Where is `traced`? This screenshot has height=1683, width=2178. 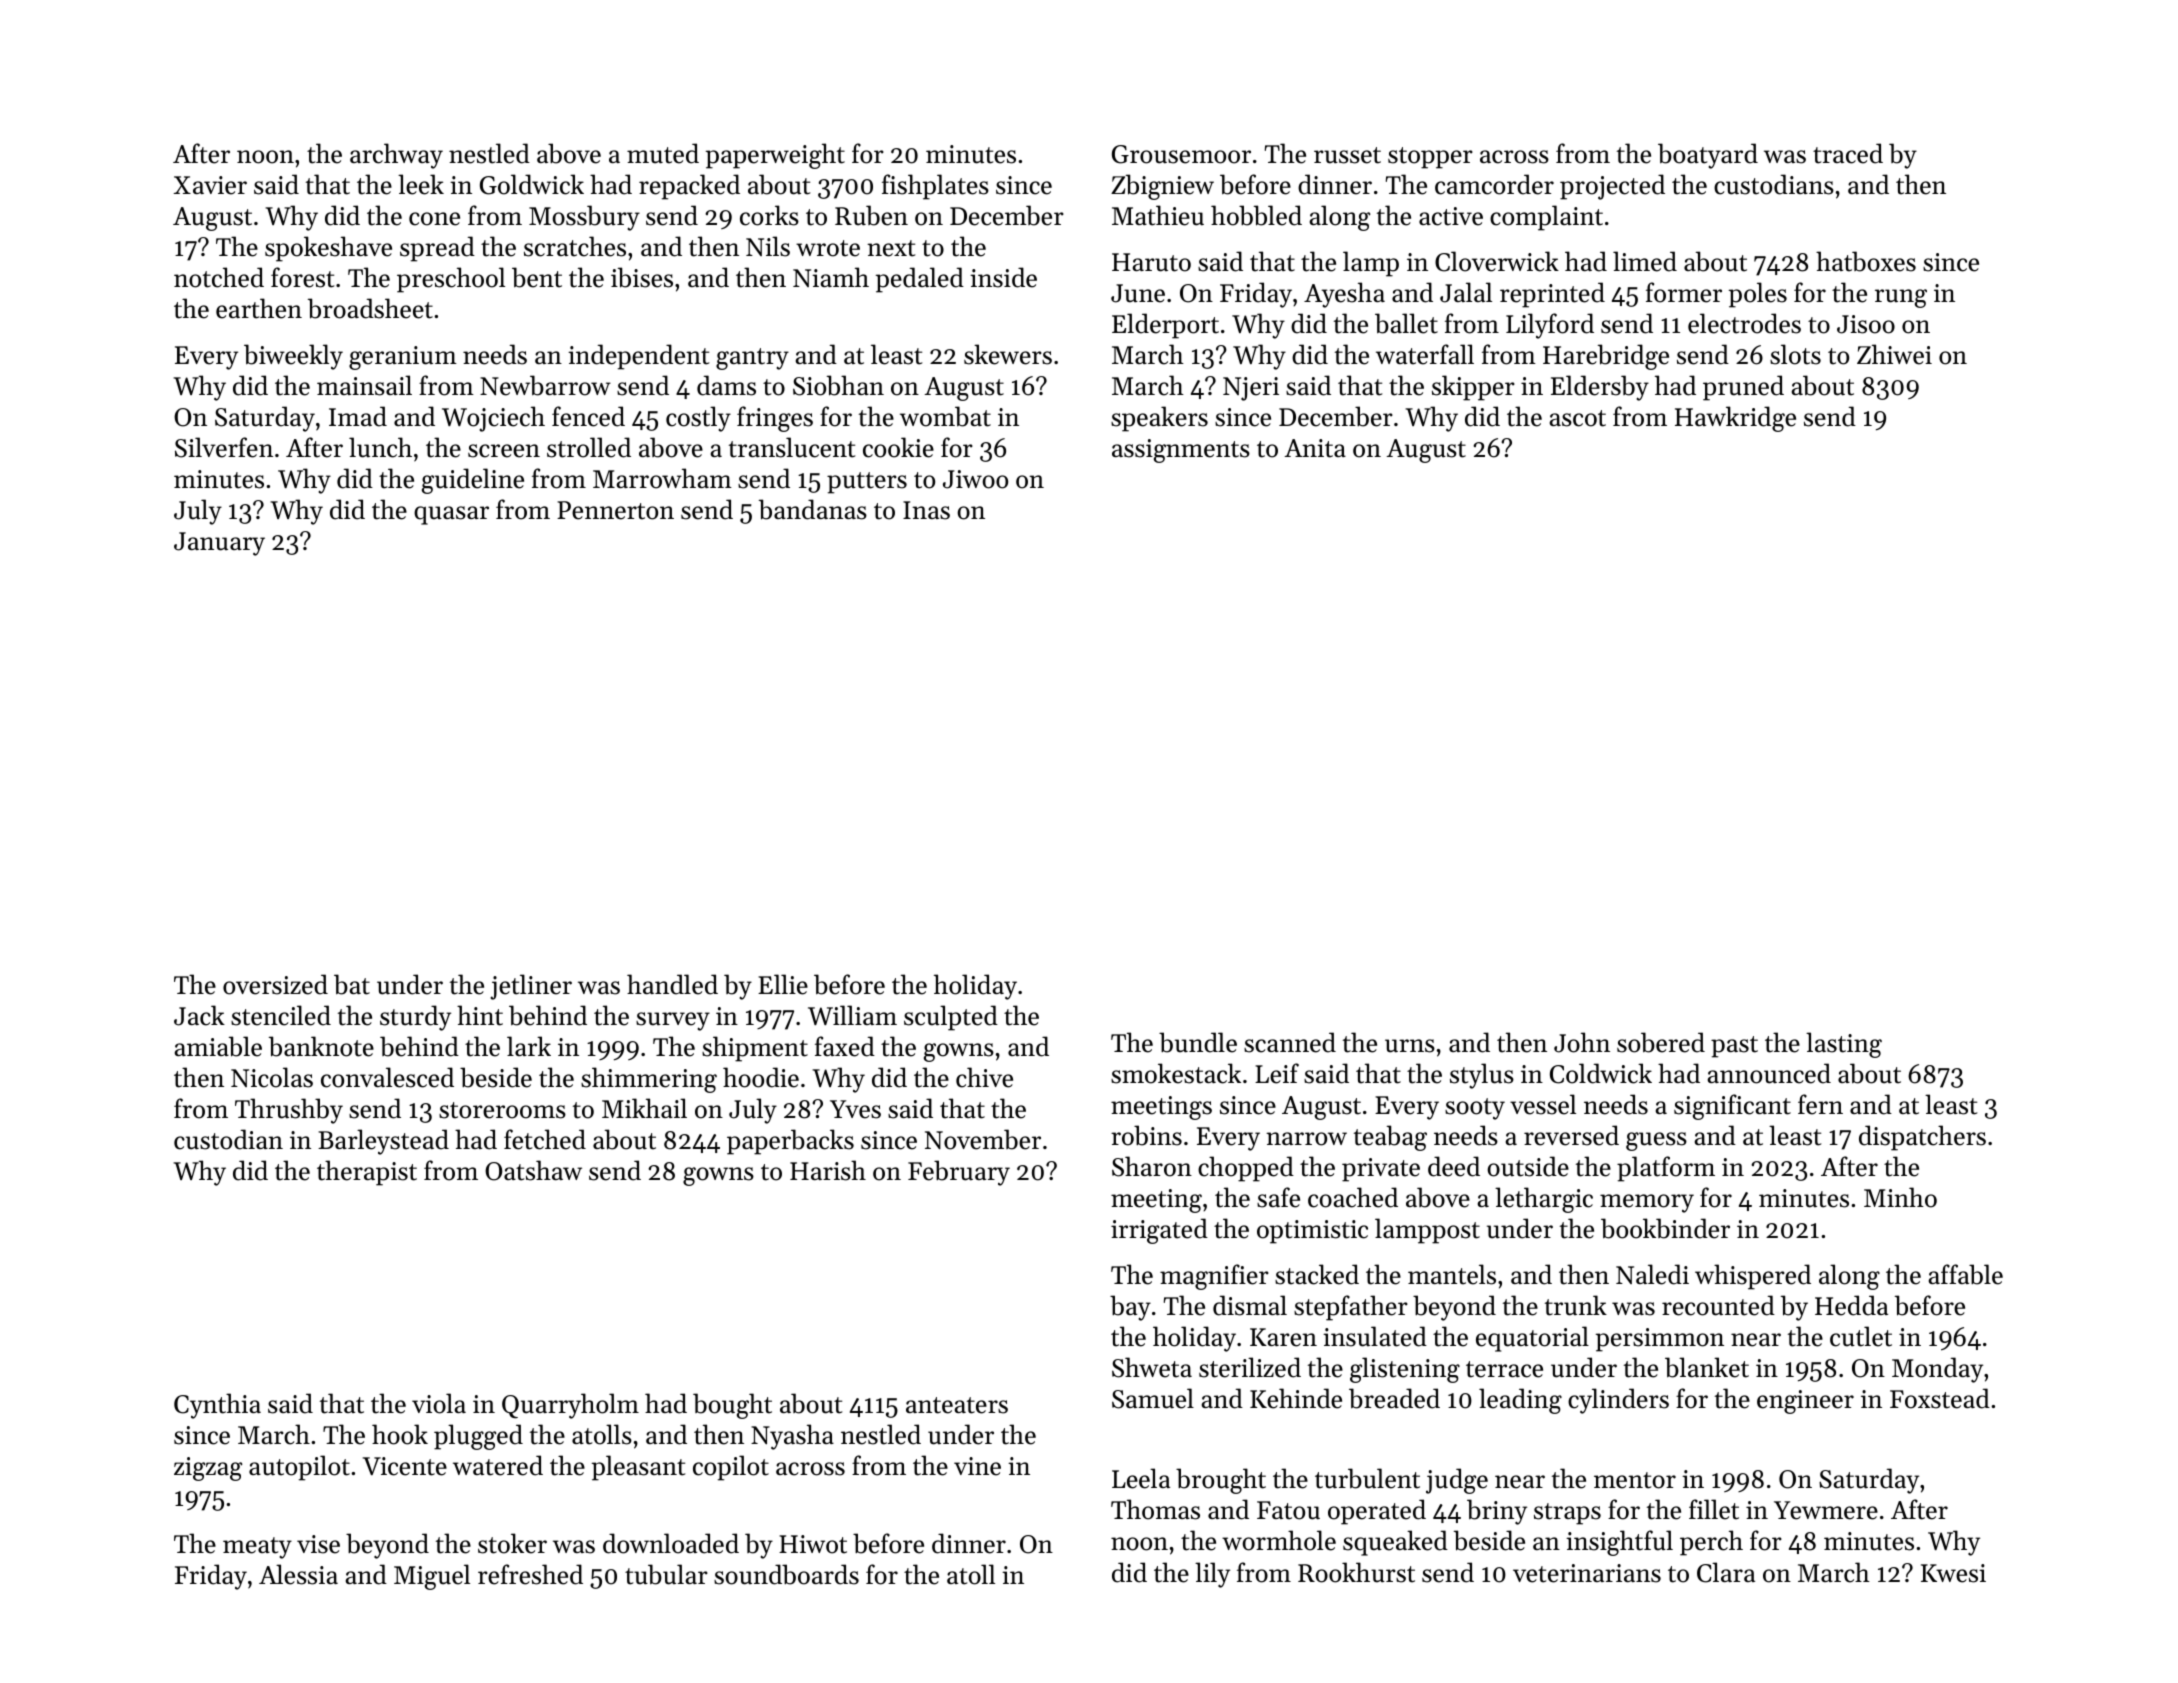
traced is located at coordinates (1848, 153).
